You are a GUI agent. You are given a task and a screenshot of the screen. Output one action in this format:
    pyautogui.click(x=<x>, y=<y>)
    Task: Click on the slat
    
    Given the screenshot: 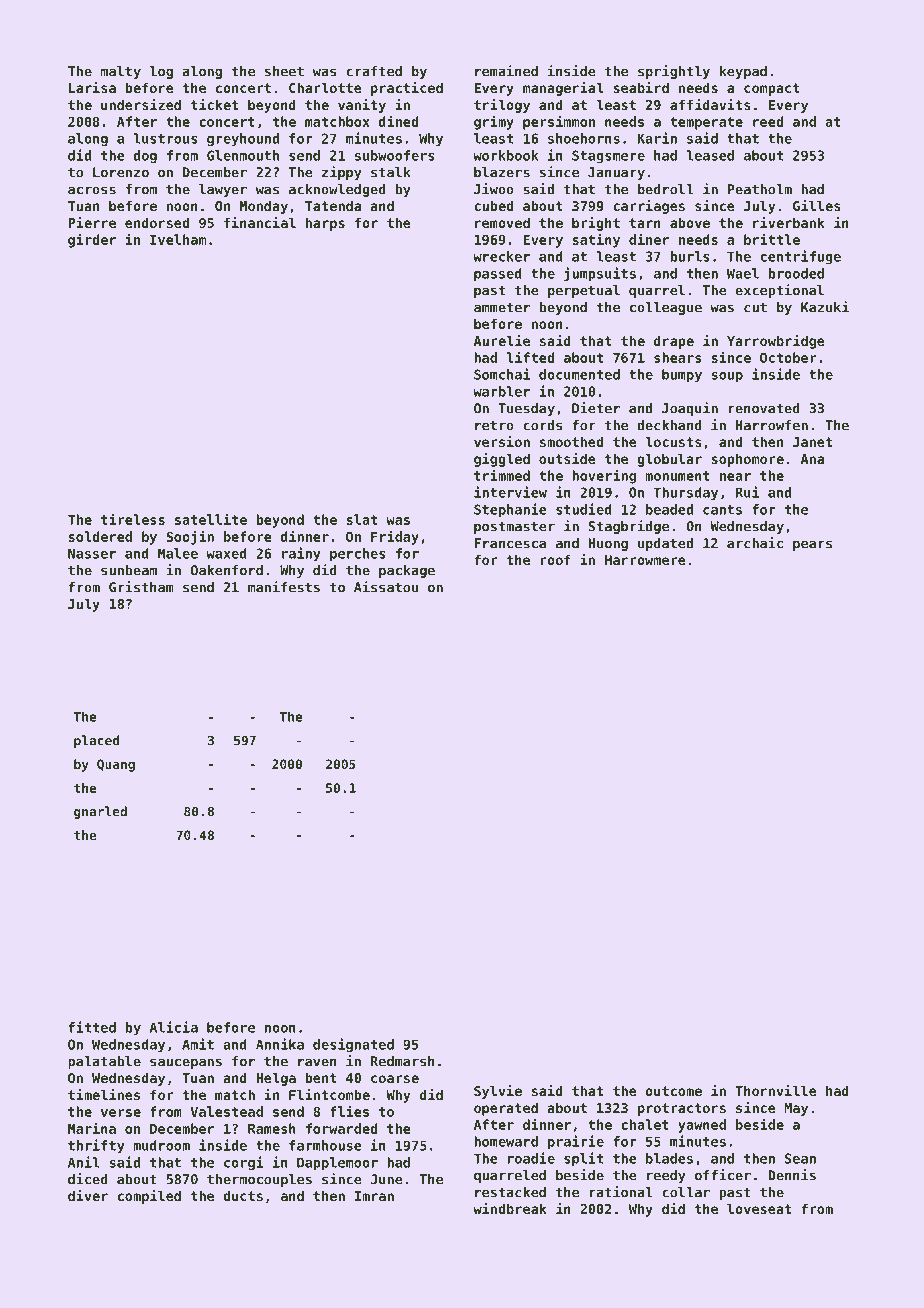 What is the action you would take?
    pyautogui.click(x=361, y=519)
